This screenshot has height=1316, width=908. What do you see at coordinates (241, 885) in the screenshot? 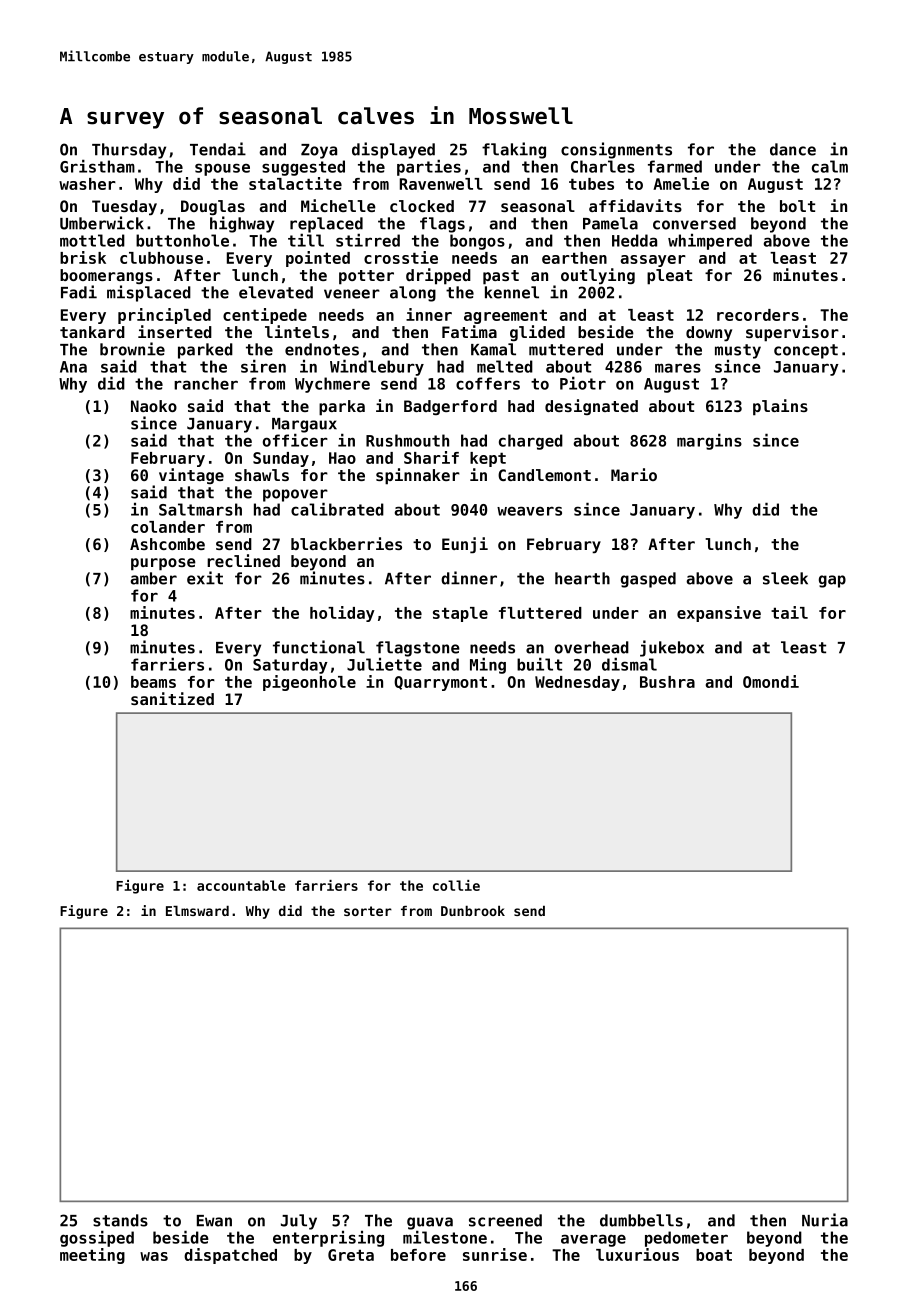
I see `accountable` at bounding box center [241, 885].
